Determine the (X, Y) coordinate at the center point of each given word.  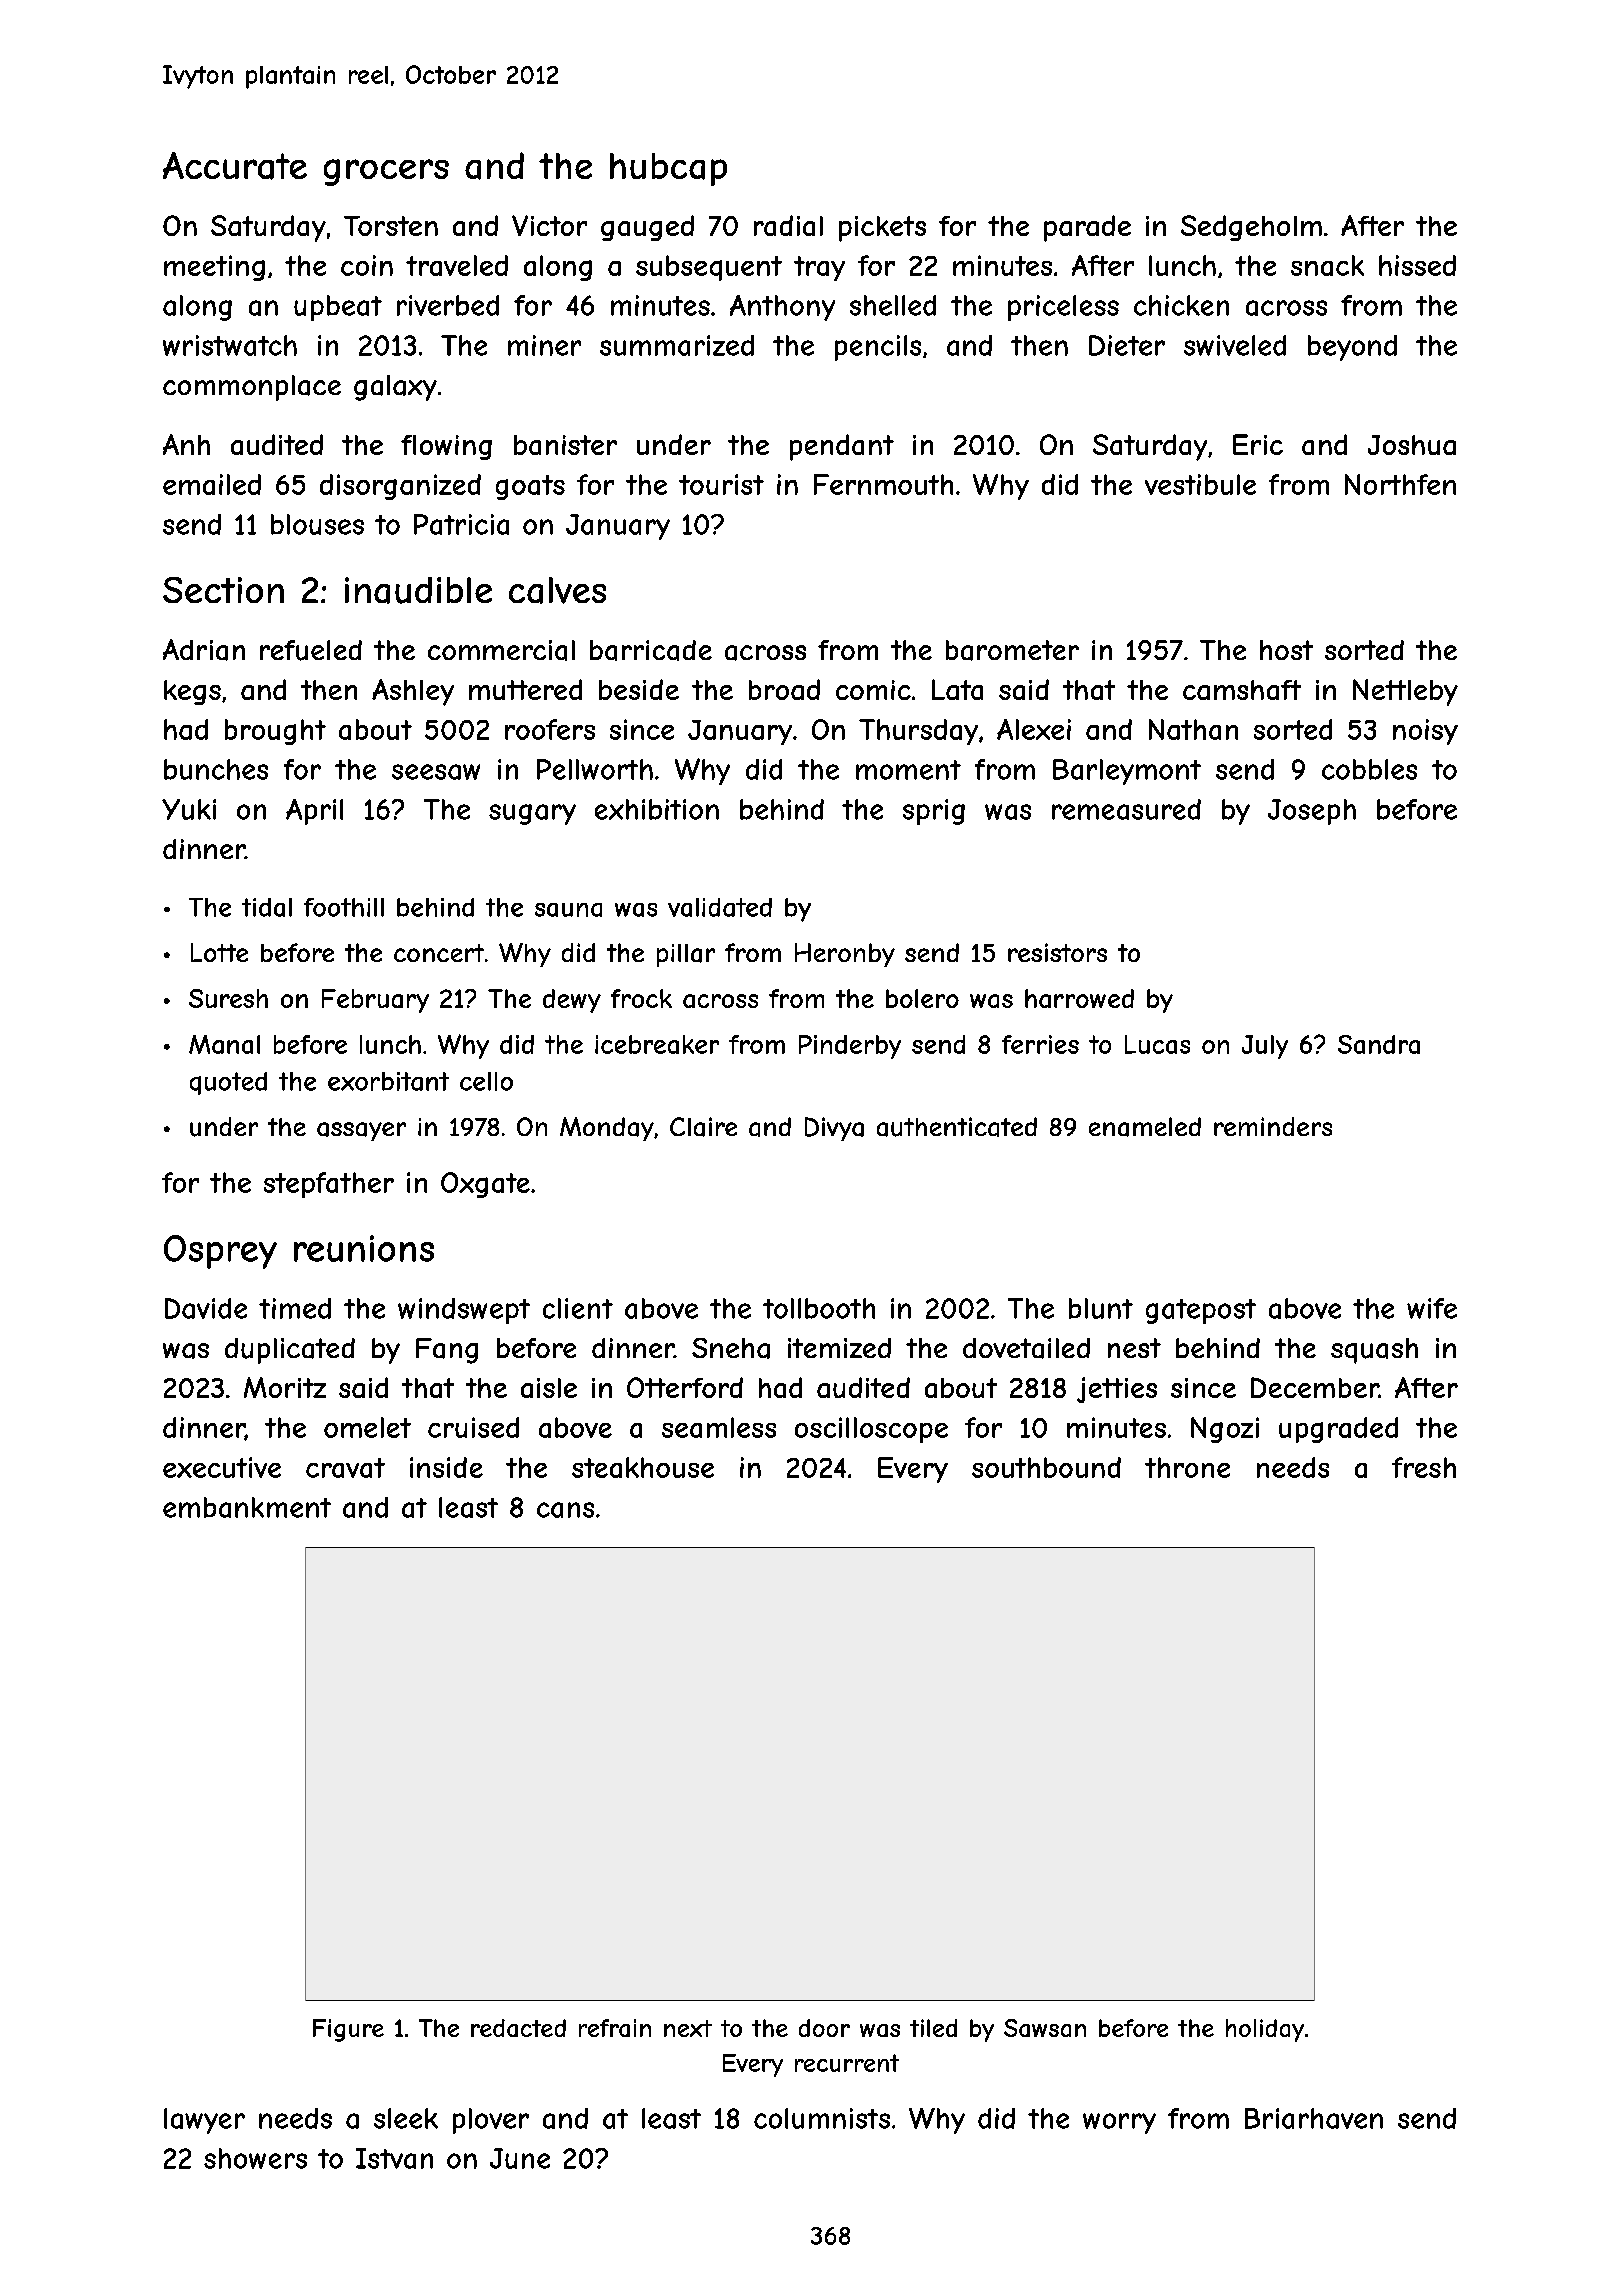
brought (275, 732)
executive (222, 1467)
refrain (615, 2028)
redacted (518, 2028)
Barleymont (1127, 772)
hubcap (668, 169)
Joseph (1312, 812)
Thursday (918, 732)
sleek (406, 2118)
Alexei (1034, 729)
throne (1187, 1467)
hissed (1417, 265)
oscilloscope (871, 1430)
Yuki (189, 809)
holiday (1265, 2030)
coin (367, 265)
